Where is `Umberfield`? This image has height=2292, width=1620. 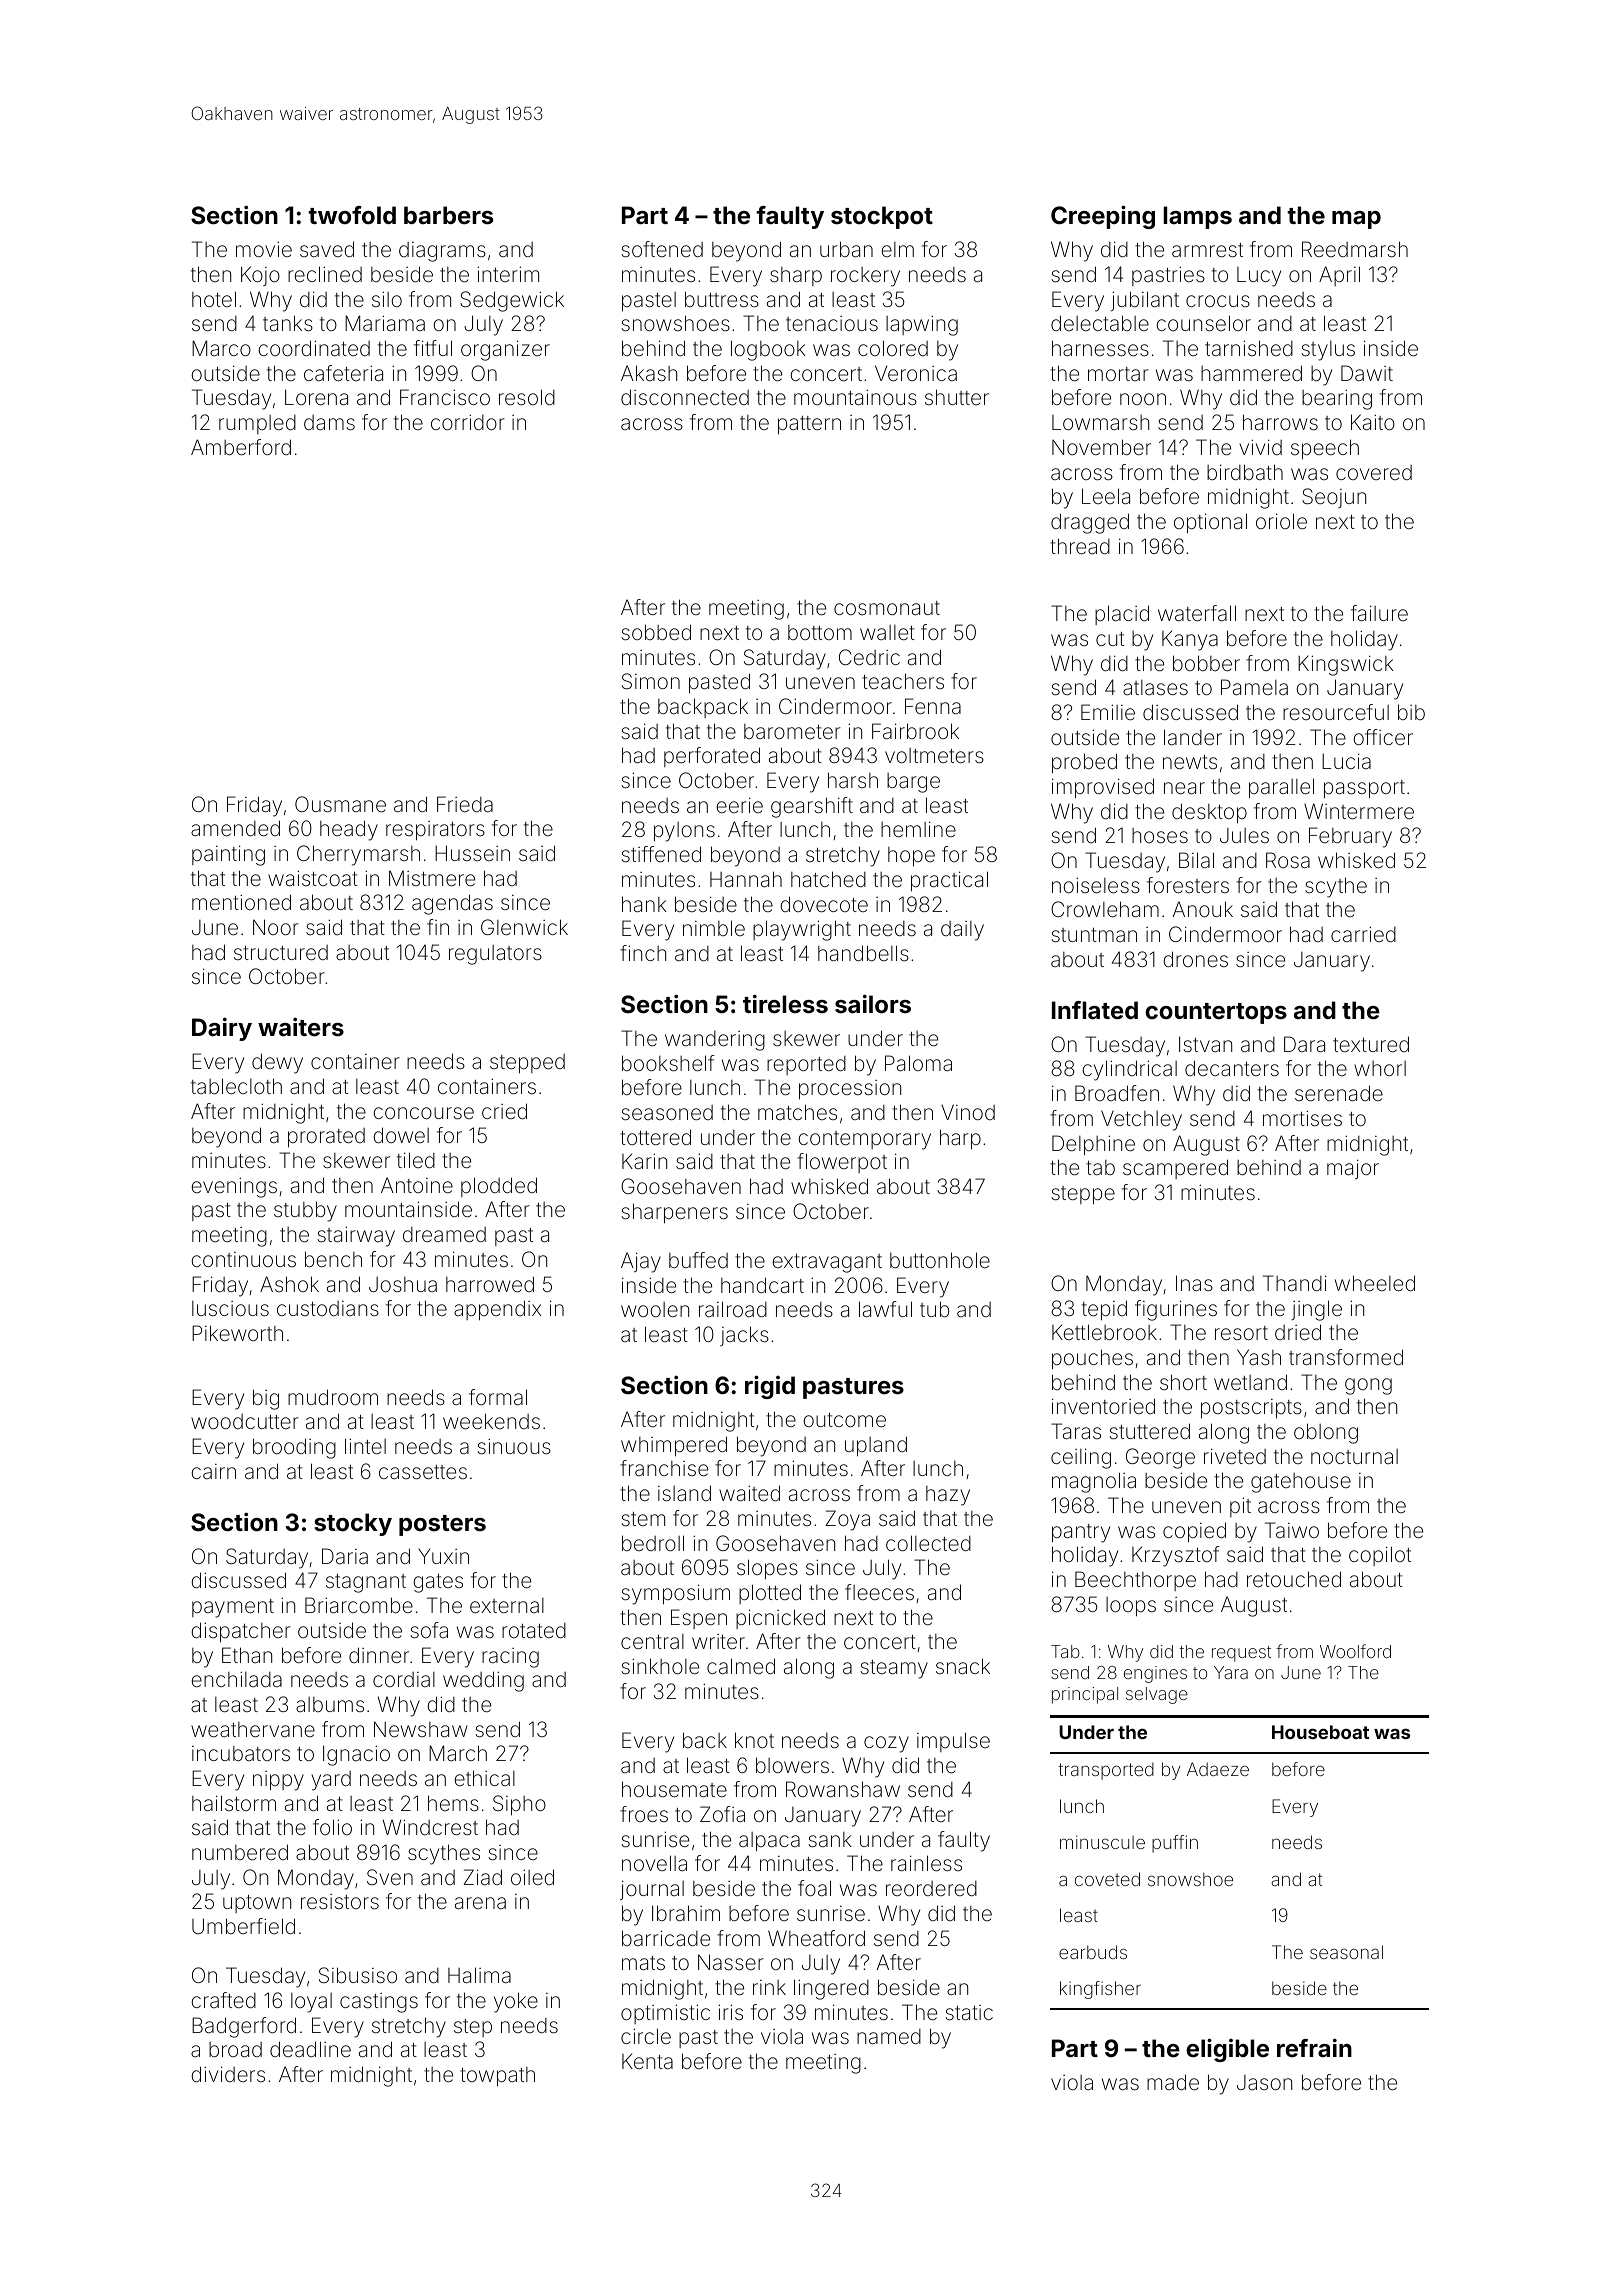
Umberfield is located at coordinates (243, 1926).
